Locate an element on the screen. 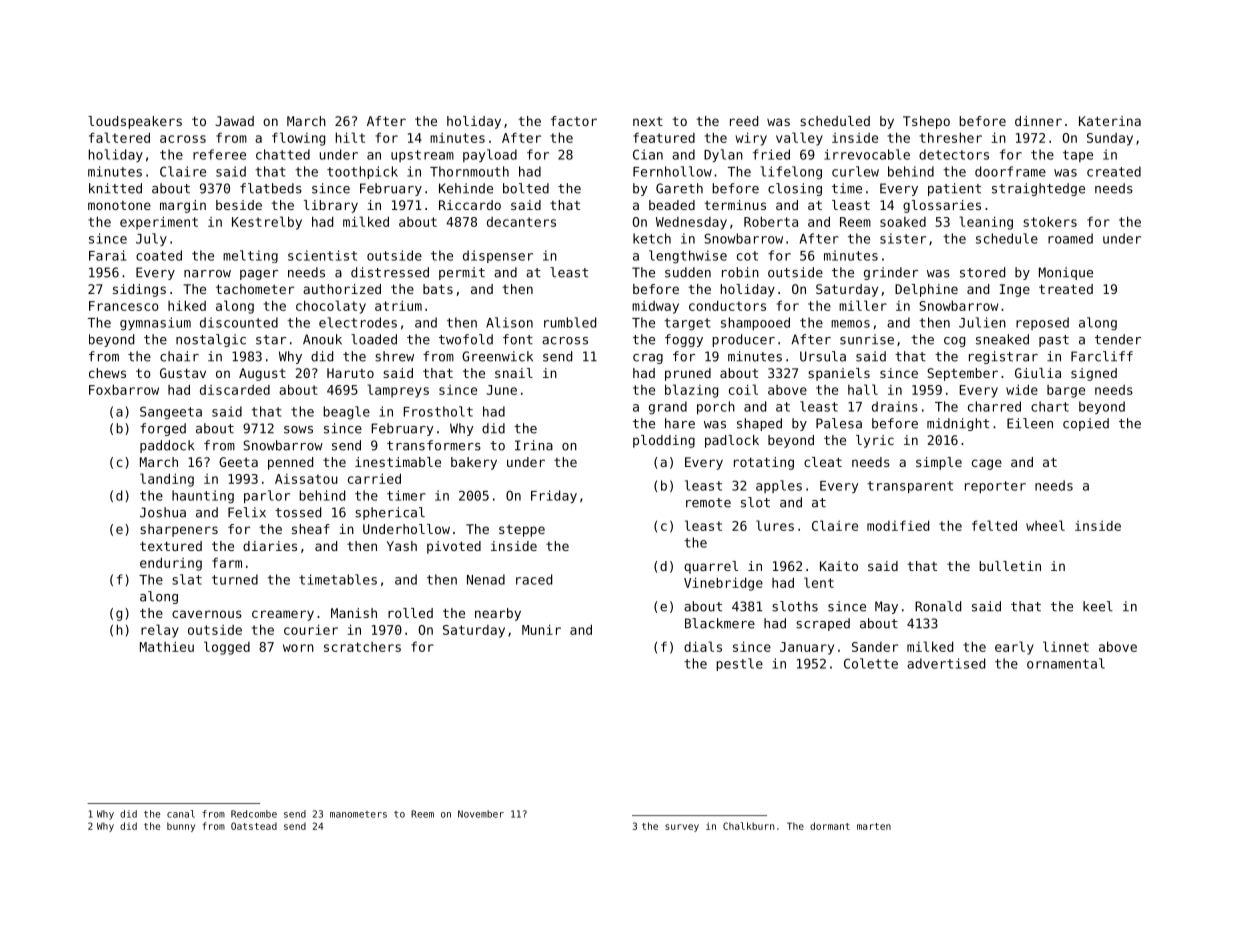  stored is located at coordinates (982, 272).
